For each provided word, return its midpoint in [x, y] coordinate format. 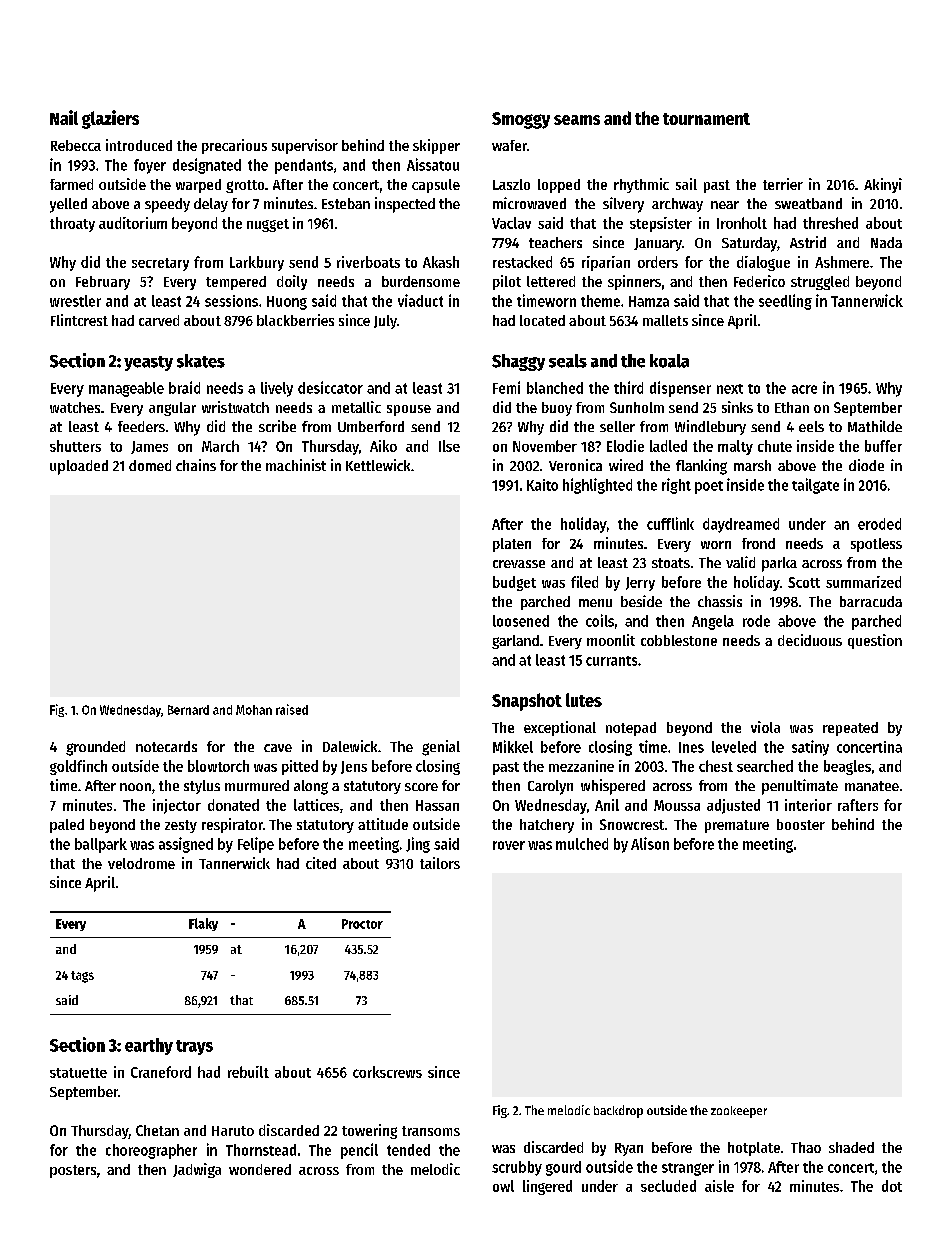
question [875, 641]
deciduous [810, 640]
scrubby [517, 1168]
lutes [584, 700]
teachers [555, 242]
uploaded [79, 467]
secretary [160, 264]
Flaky [203, 924]
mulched [582, 844]
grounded [95, 748]
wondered [260, 1169]
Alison [650, 843]
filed [584, 582]
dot [892, 1186]
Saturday [749, 244]
